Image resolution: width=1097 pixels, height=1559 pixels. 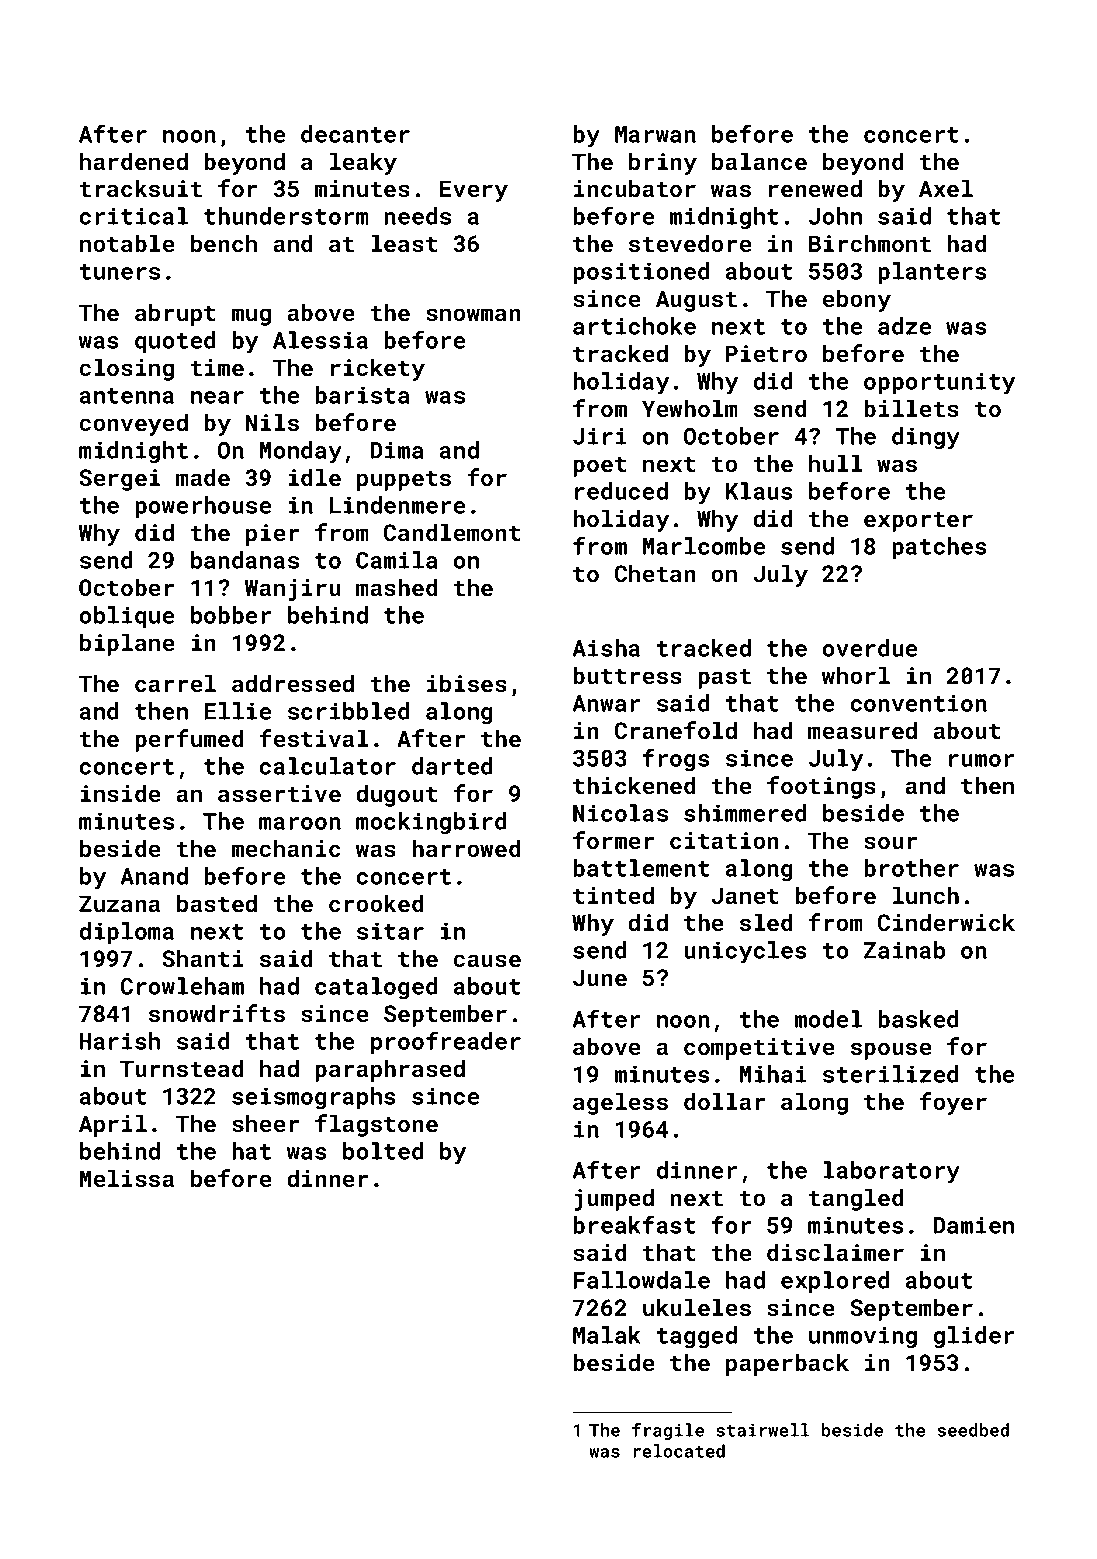 I want to click on Melissa, so click(x=127, y=1178).
